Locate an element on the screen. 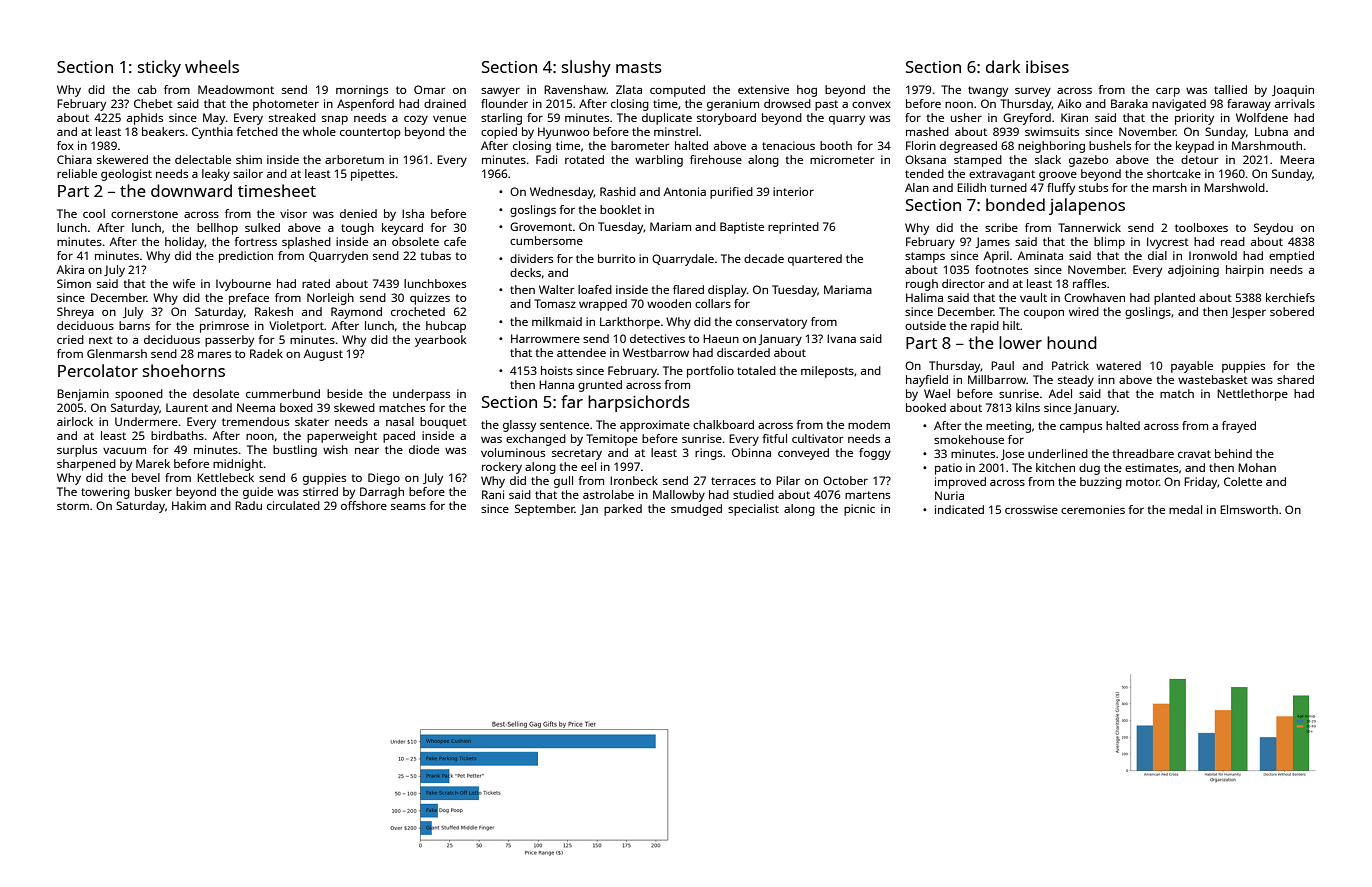 The width and height of the screenshot is (1372, 887). Harrowmere is located at coordinates (545, 338).
